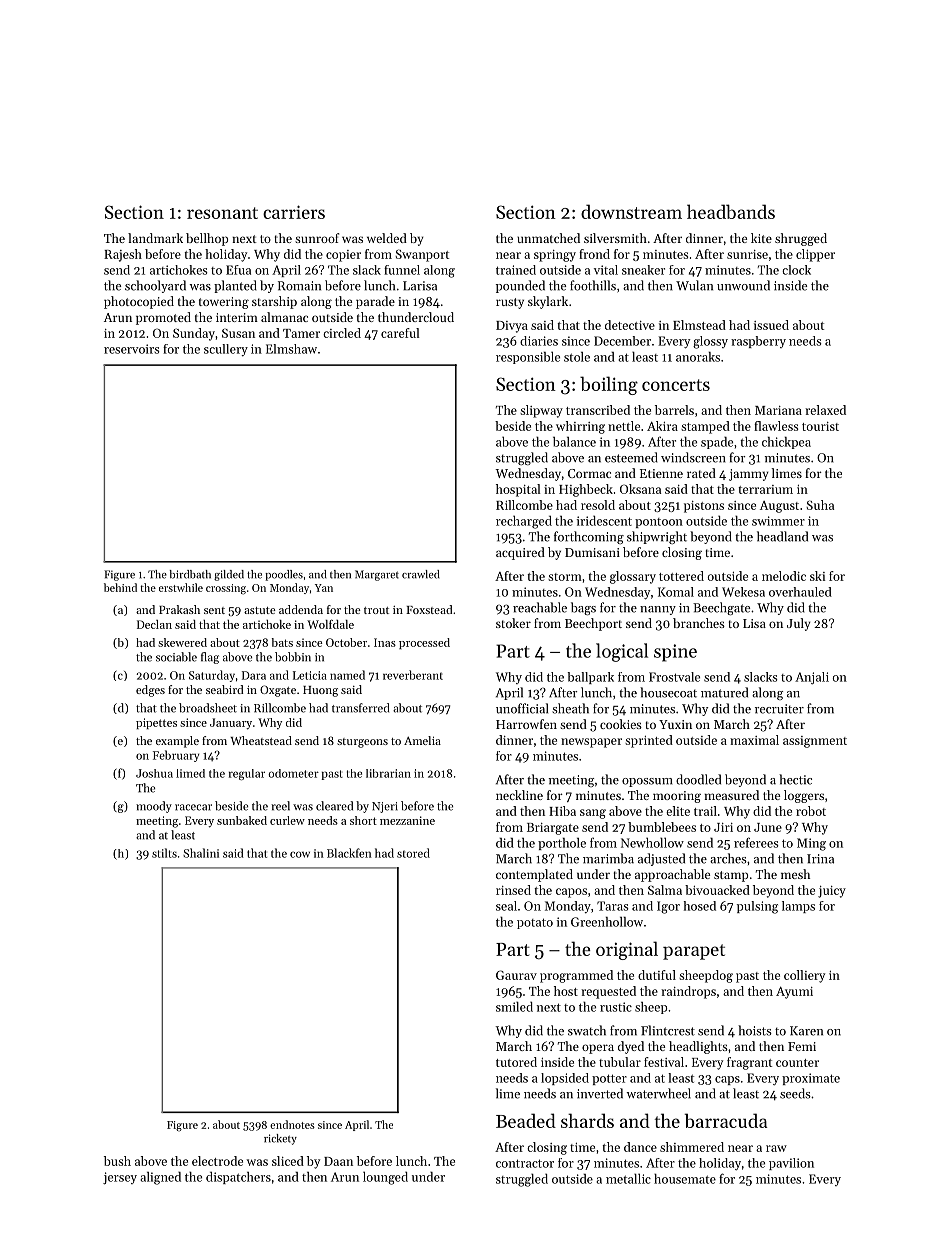 Image resolution: width=952 pixels, height=1233 pixels. I want to click on rickety, so click(280, 1139).
